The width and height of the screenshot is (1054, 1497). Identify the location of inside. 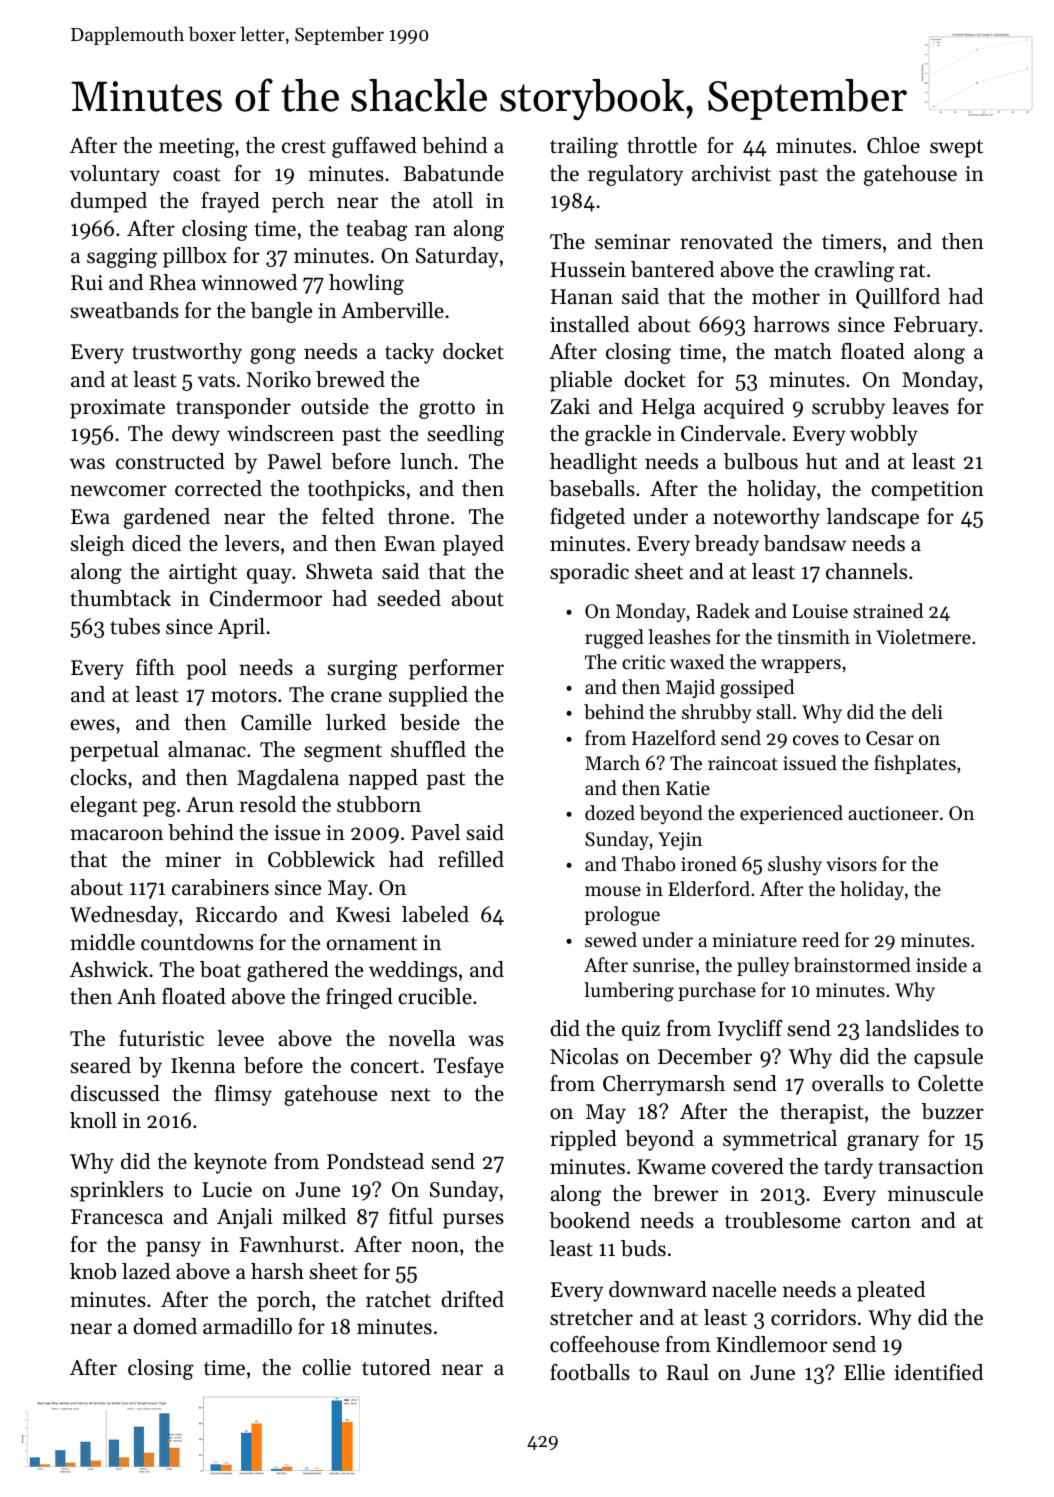
(941, 964).
